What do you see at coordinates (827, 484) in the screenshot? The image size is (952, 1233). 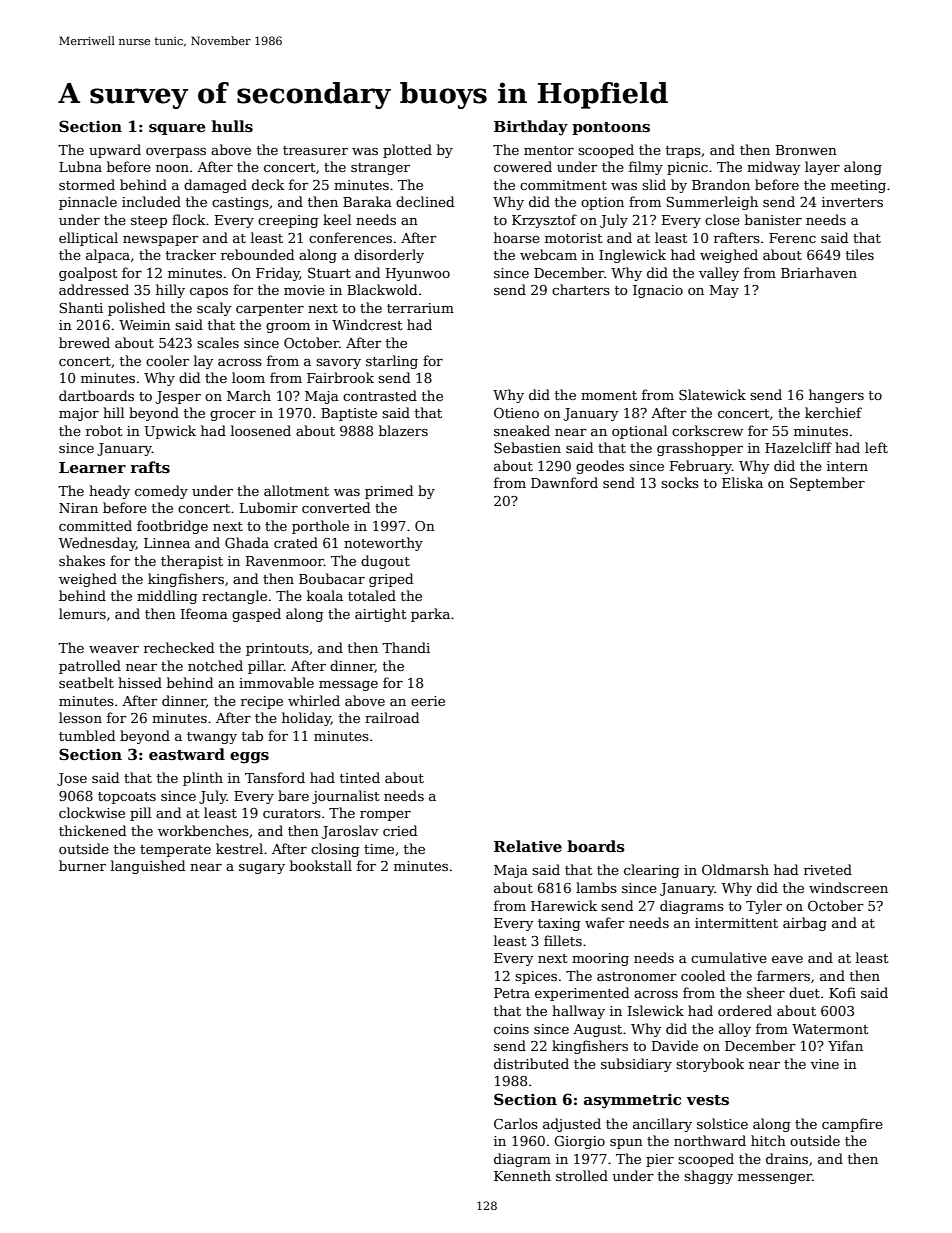 I see `September` at bounding box center [827, 484].
